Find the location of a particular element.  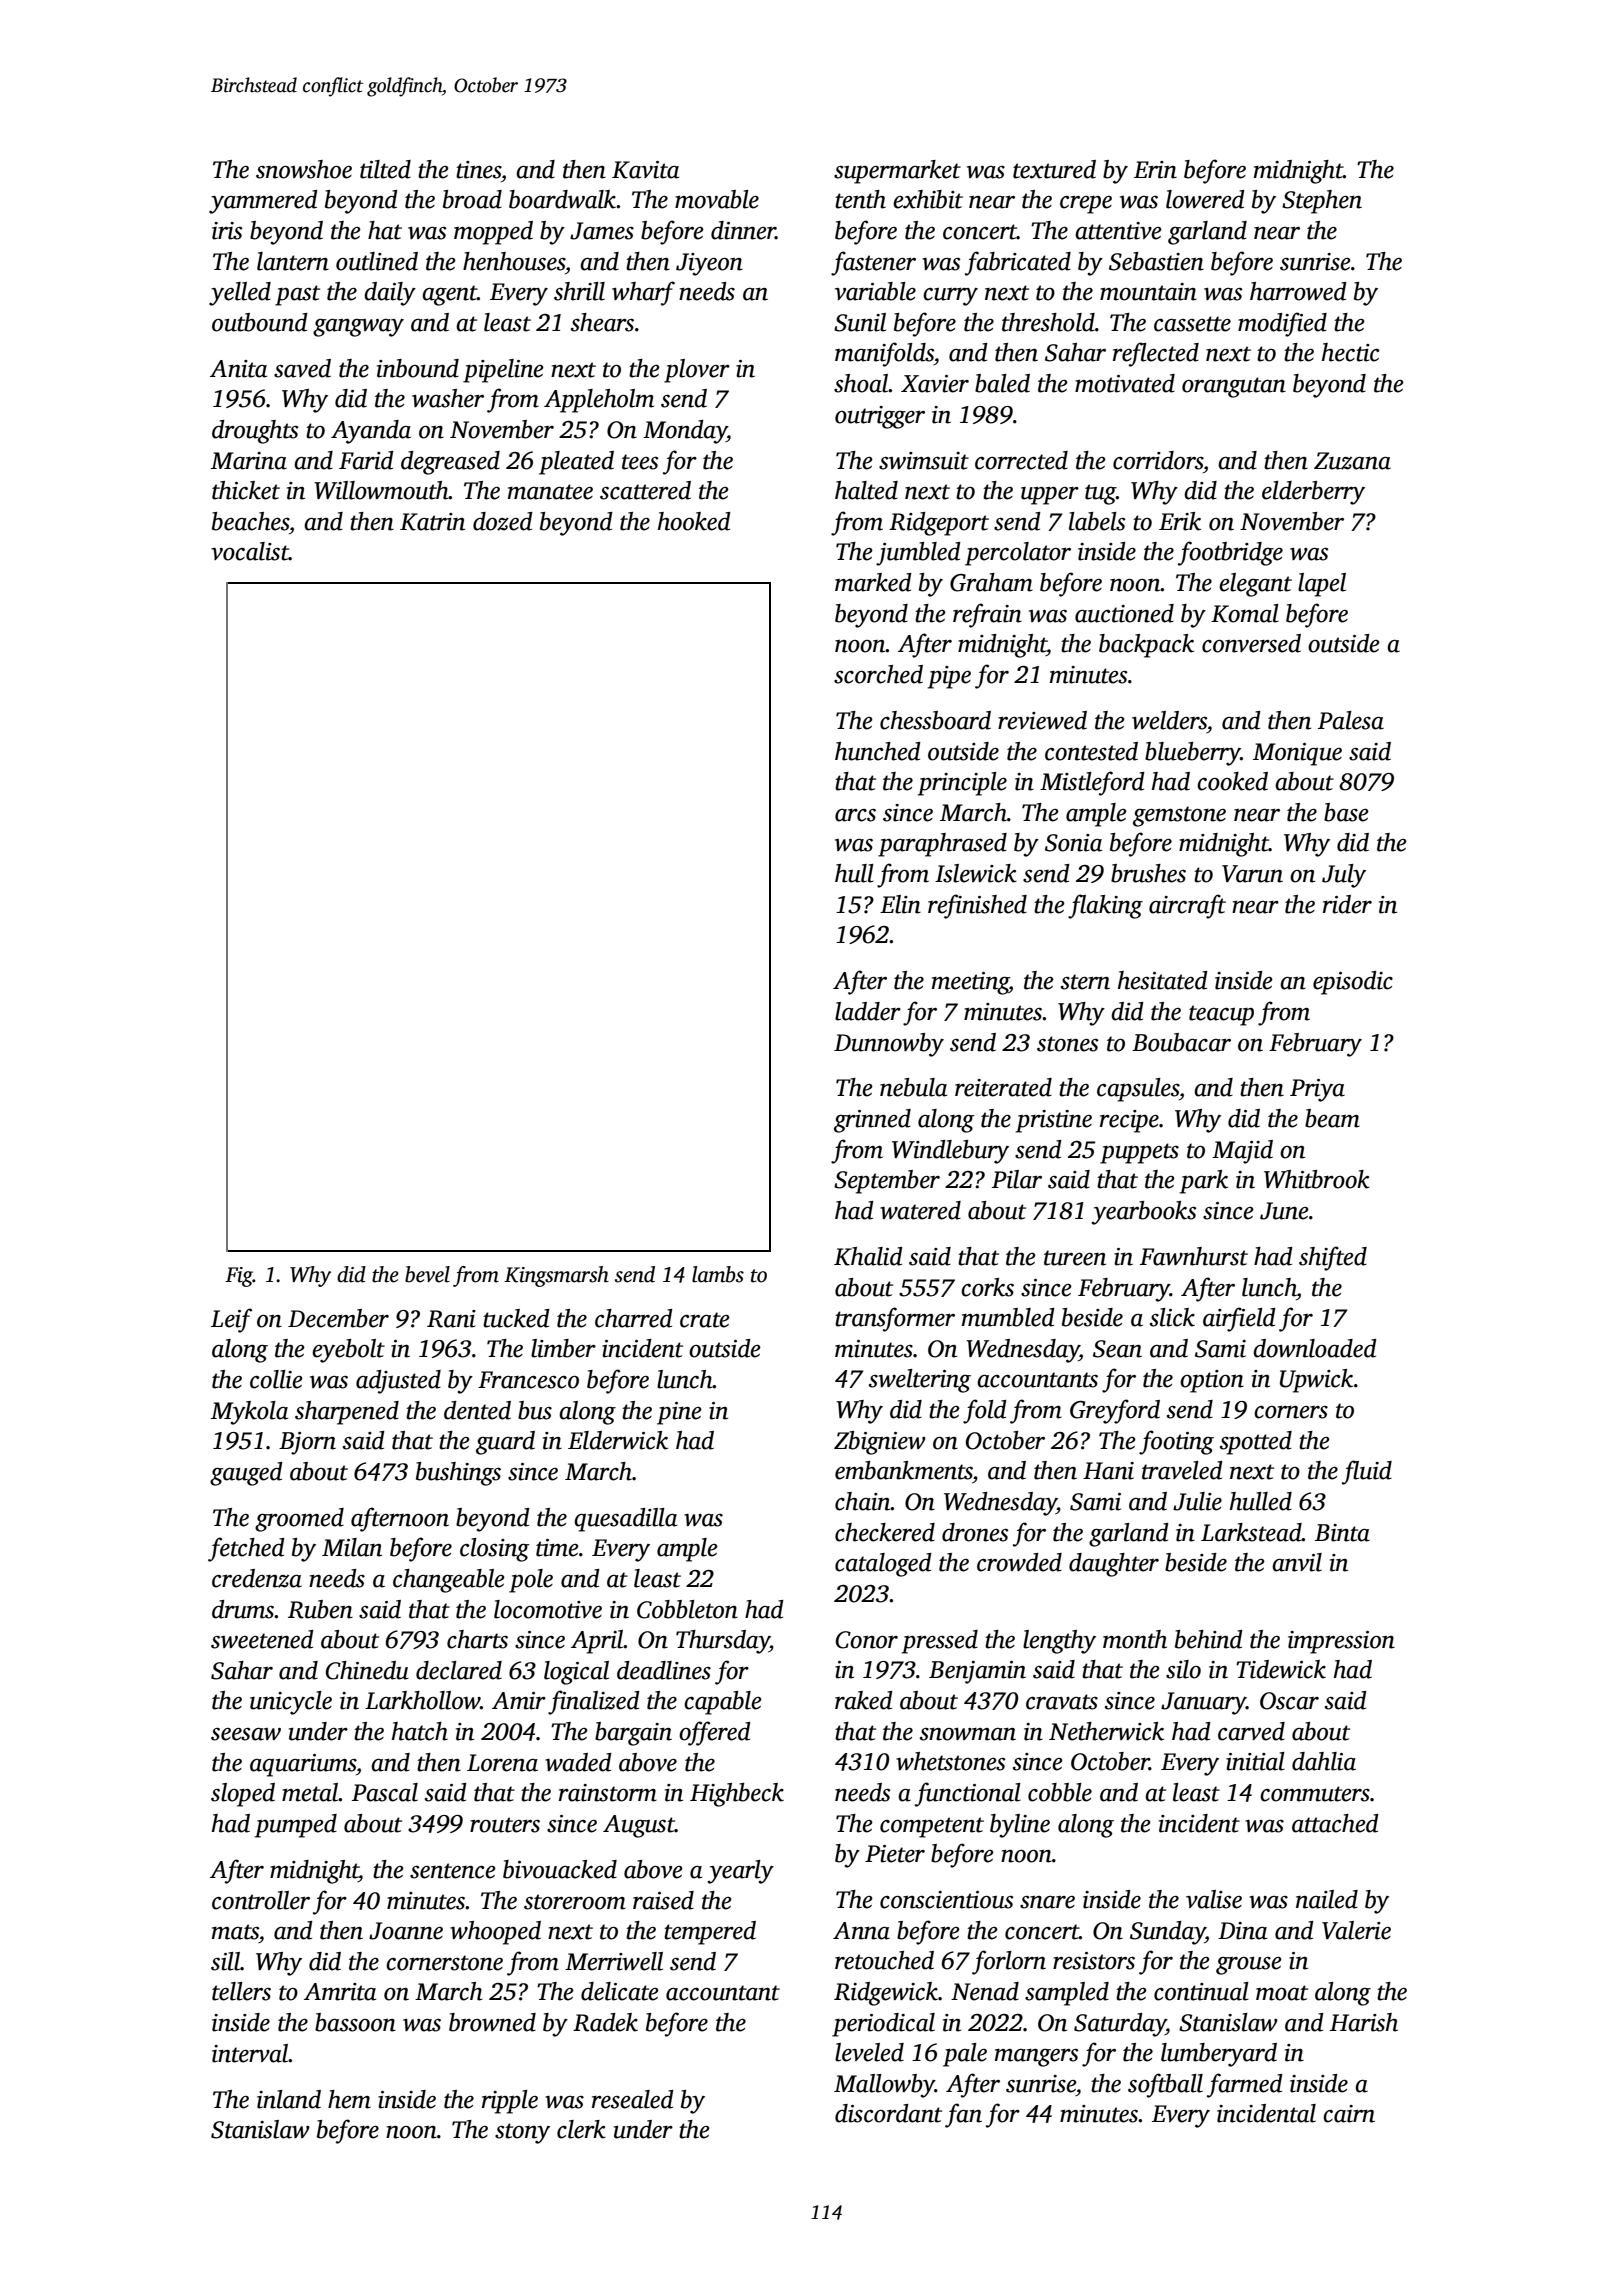

broad is located at coordinates (472, 199).
